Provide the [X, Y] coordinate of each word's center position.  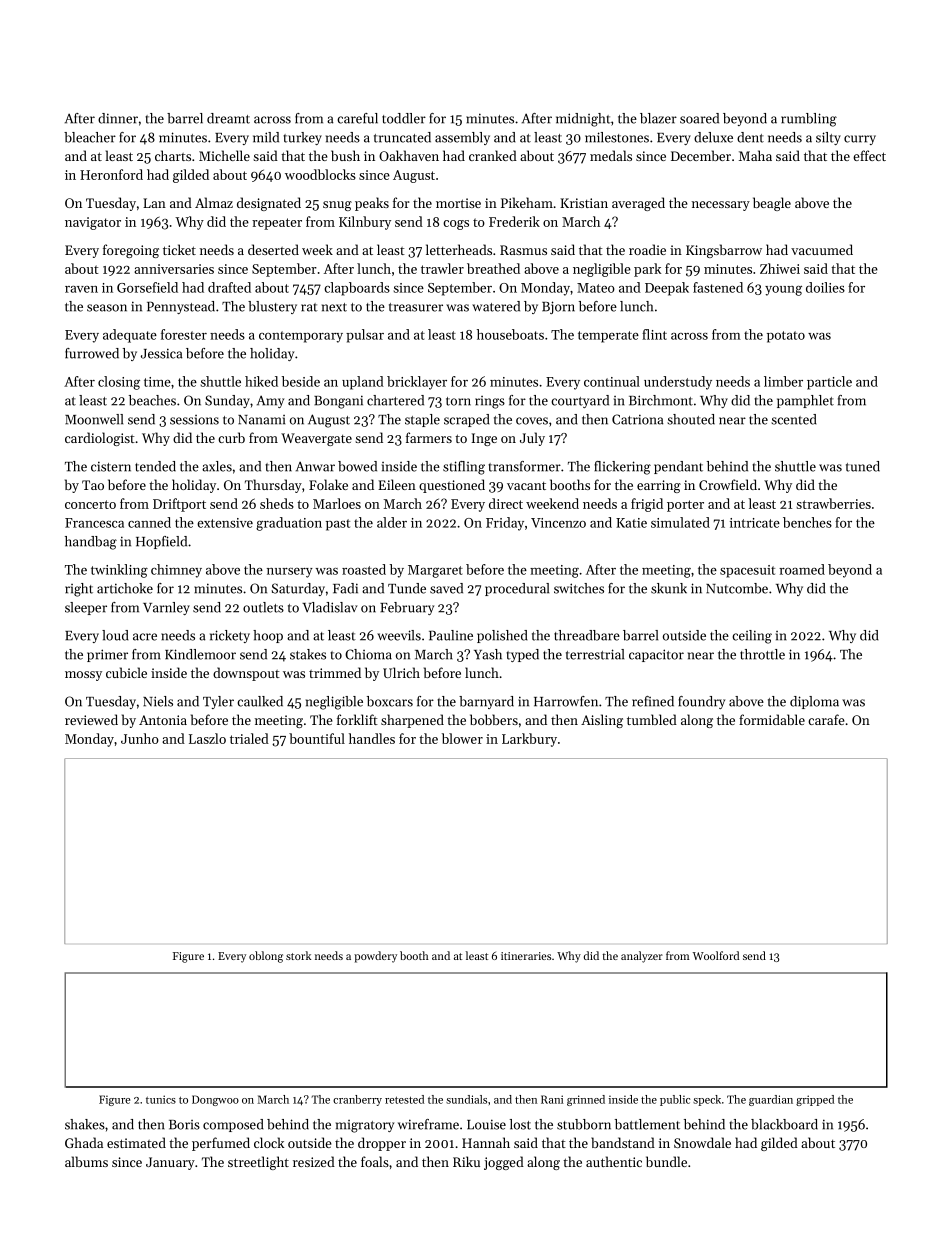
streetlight [258, 1163]
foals [375, 1161]
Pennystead [181, 307]
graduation [289, 524]
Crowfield [728, 484]
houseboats [510, 334]
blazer [658, 118]
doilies [825, 287]
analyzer [642, 957]
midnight [583, 120]
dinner [118, 118]
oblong [266, 957]
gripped [815, 1100]
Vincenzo [558, 523]
